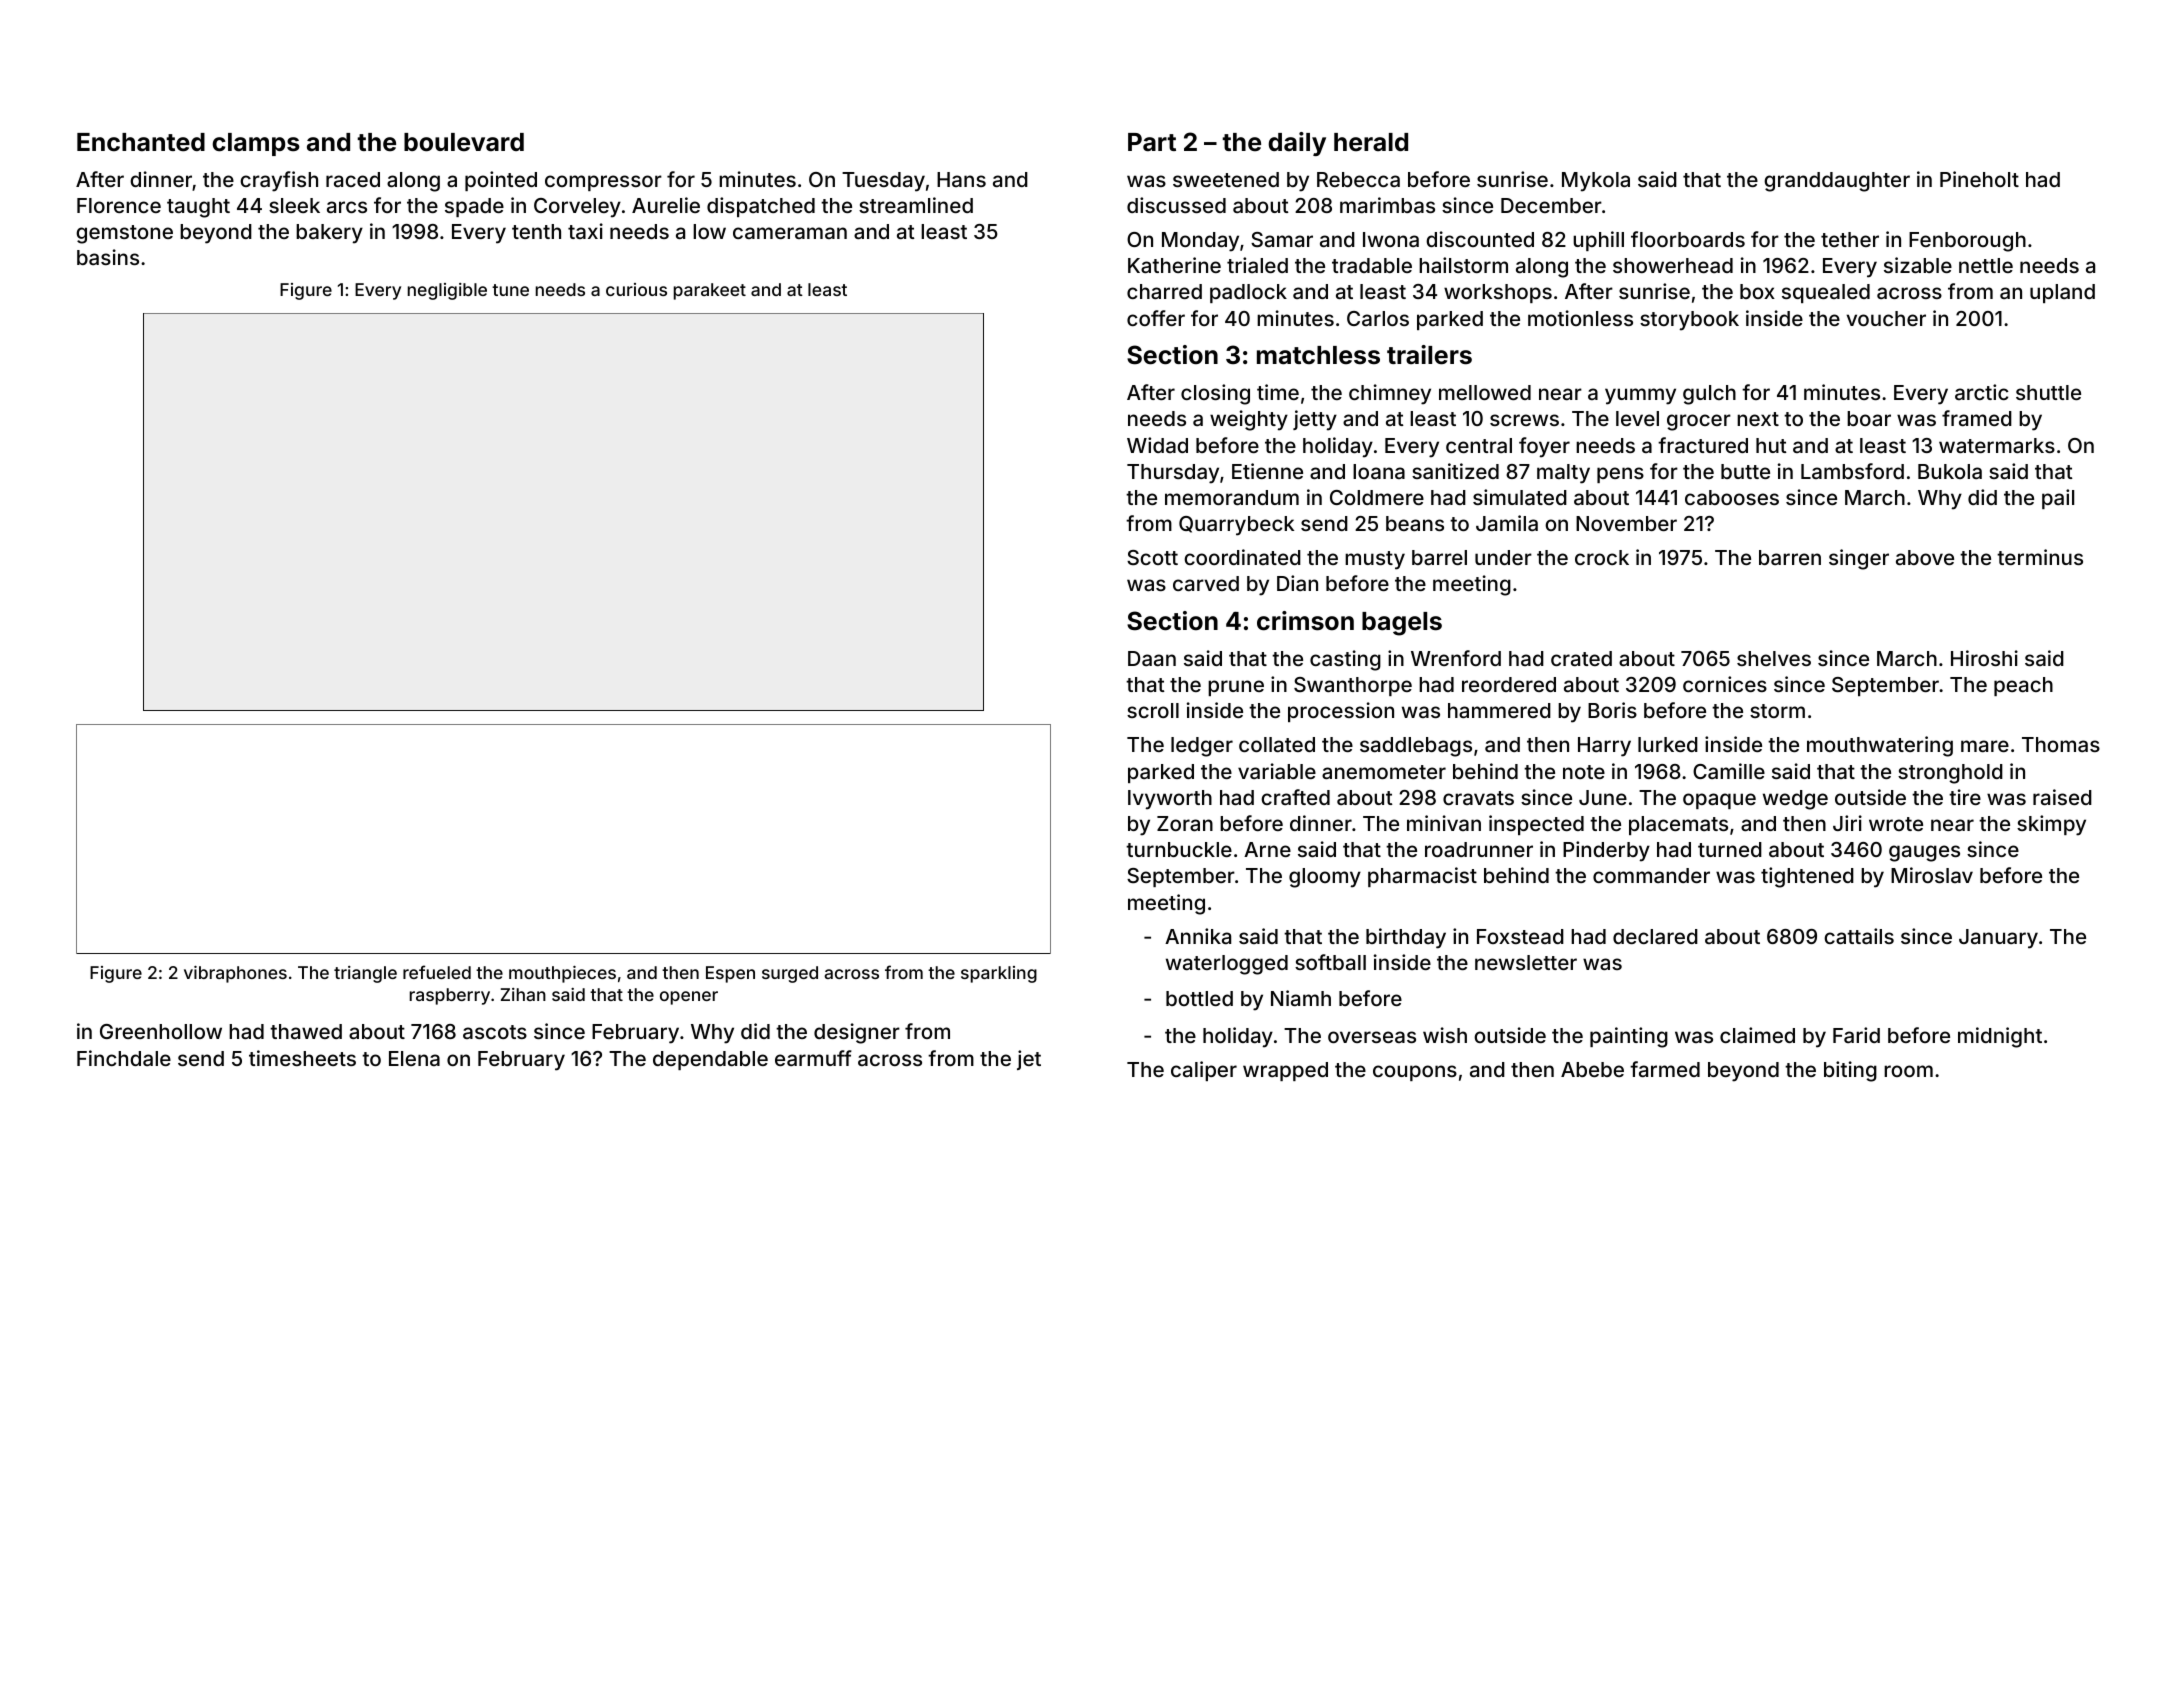 Image resolution: width=2178 pixels, height=1683 pixels. I want to click on nettle, so click(1986, 265).
